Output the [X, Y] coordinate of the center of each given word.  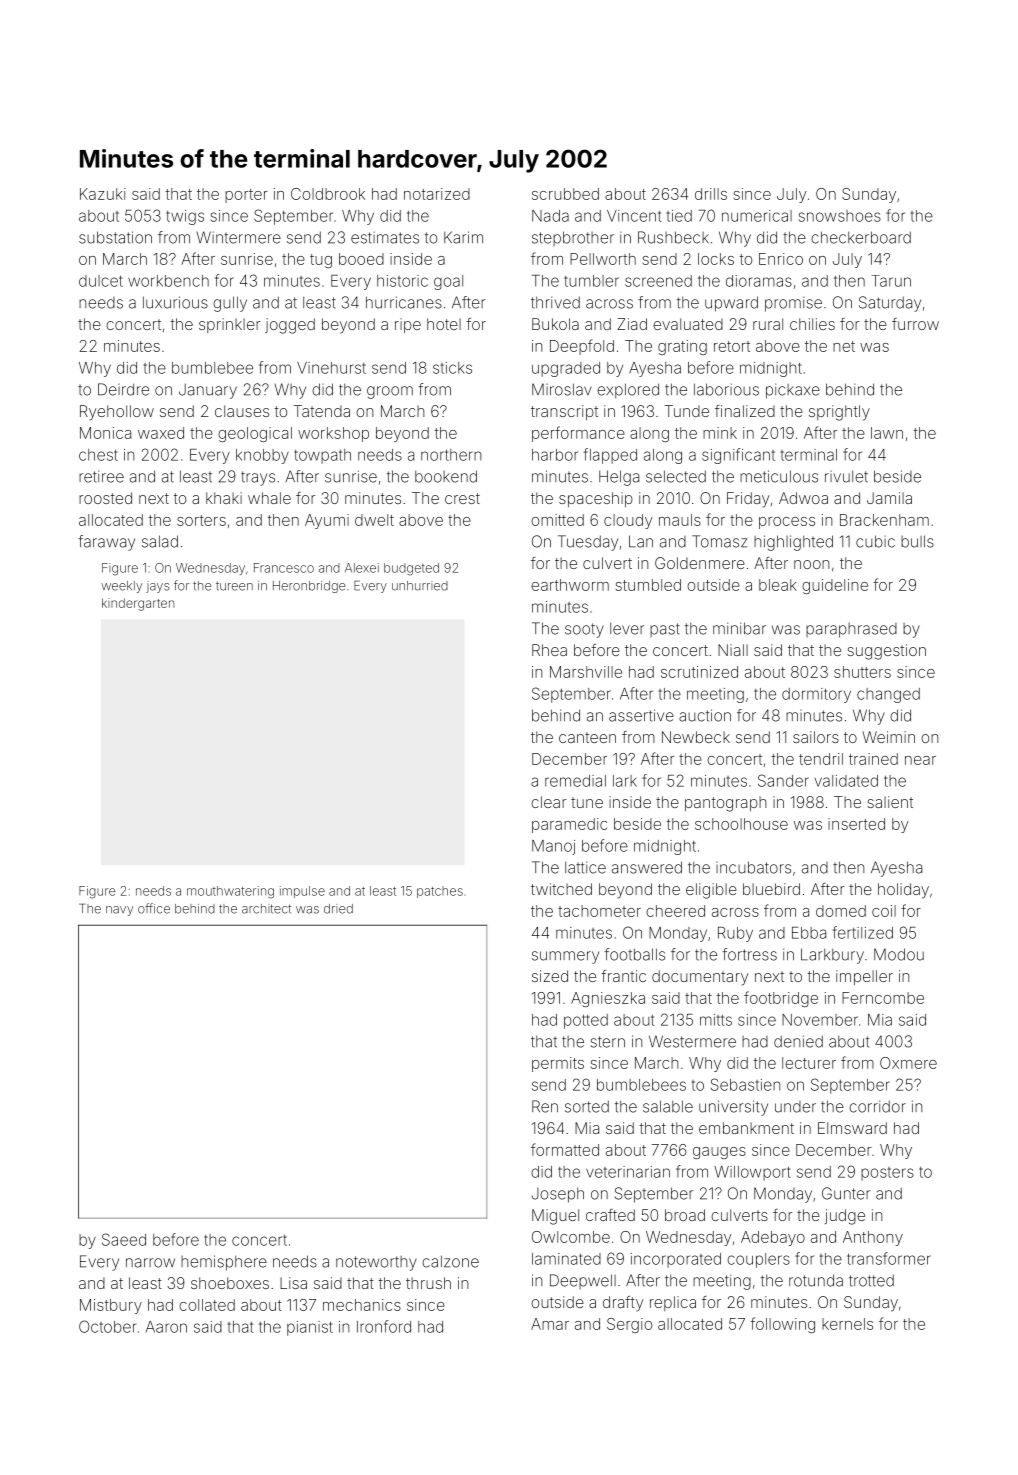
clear [548, 802]
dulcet [101, 281]
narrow [150, 1263]
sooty [584, 630]
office [154, 908]
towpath [322, 456]
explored [628, 391]
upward [731, 304]
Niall [733, 650]
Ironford [384, 1326]
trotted [871, 1280]
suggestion [886, 652]
